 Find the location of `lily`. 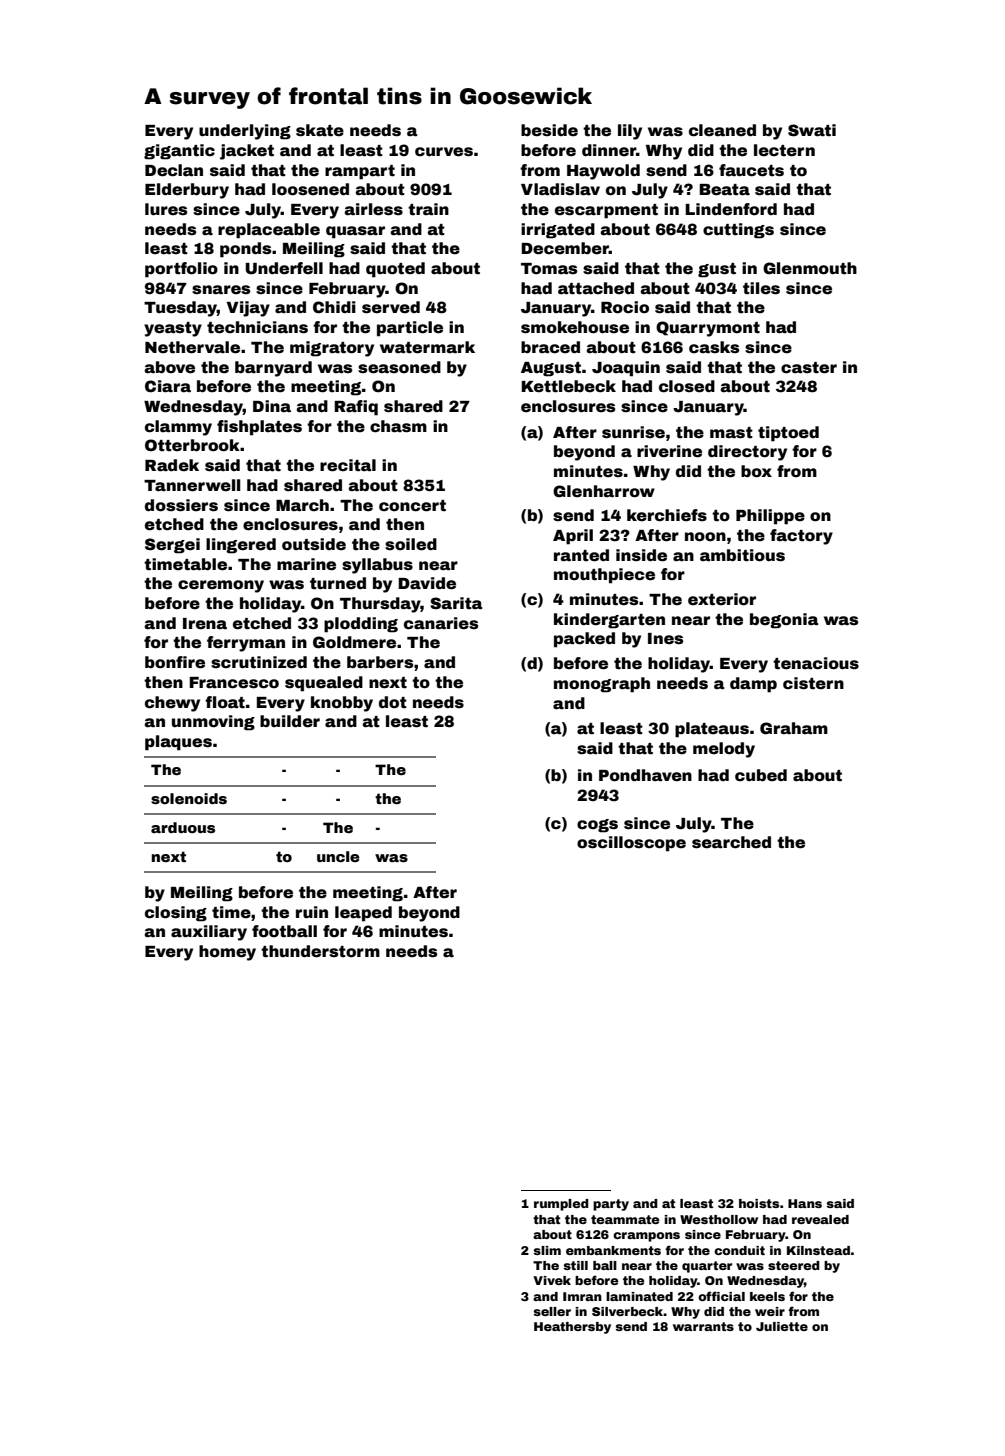

lily is located at coordinates (630, 132).
